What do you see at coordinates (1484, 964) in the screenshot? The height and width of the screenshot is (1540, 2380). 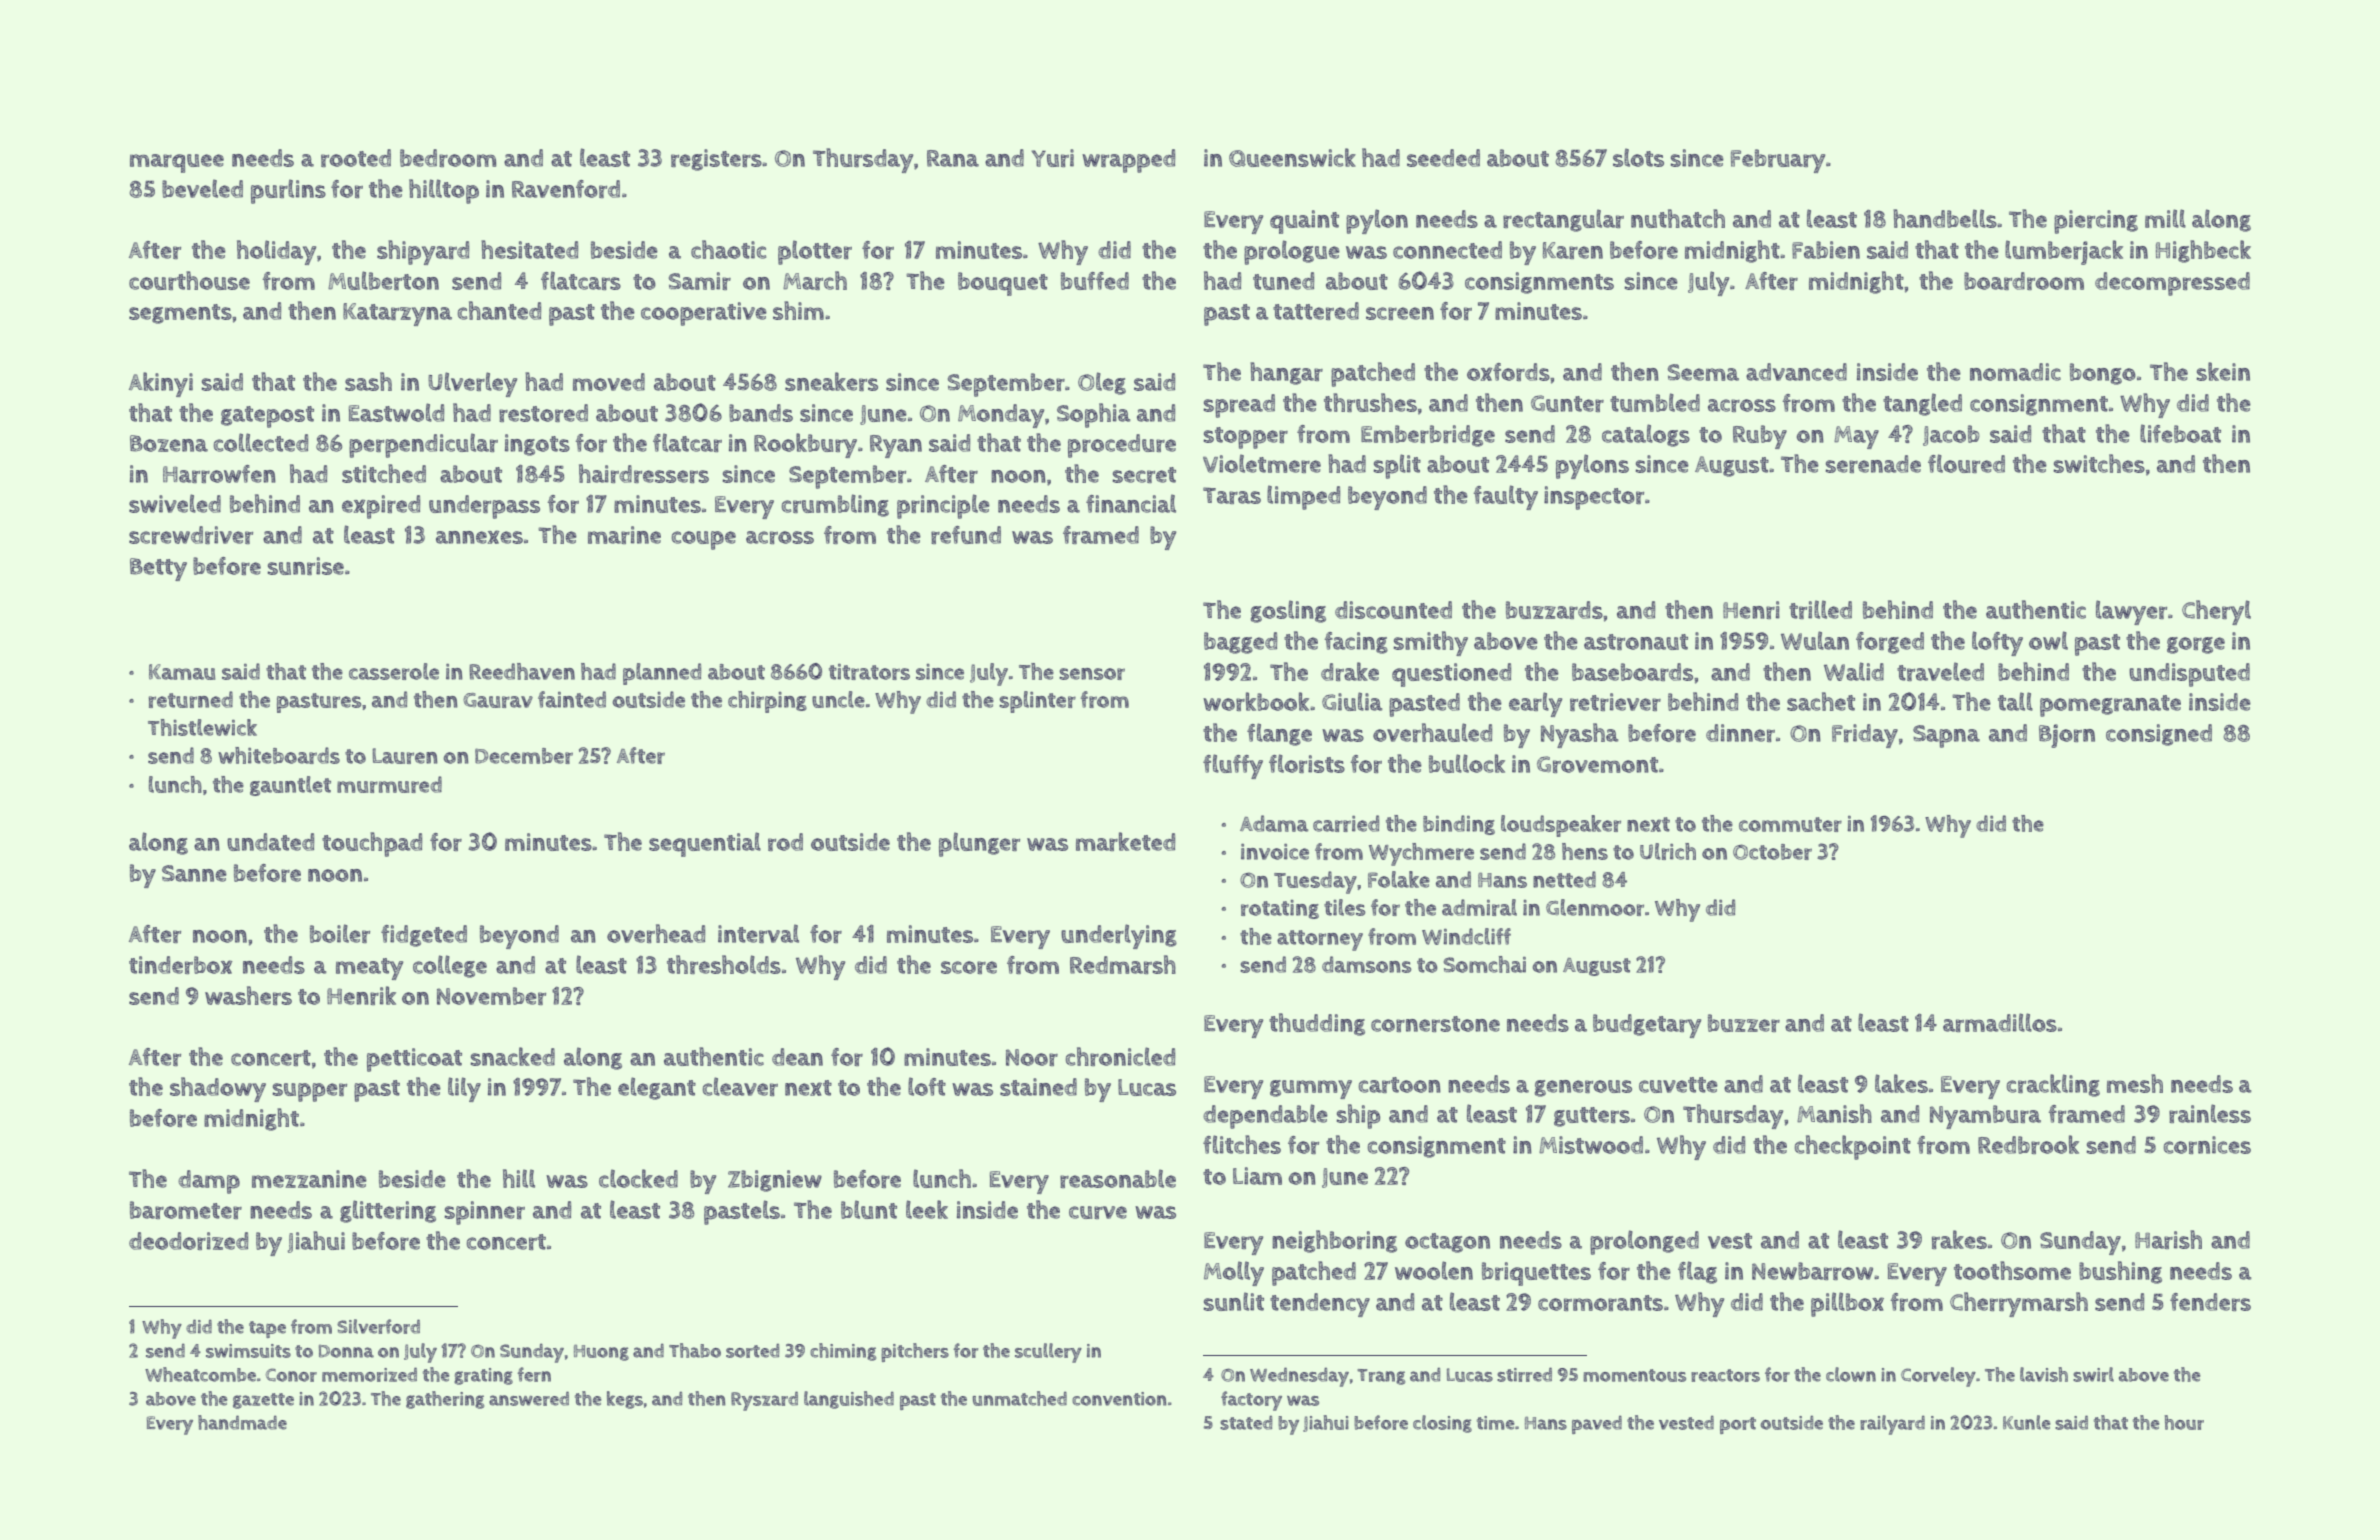 I see `Somchai` at bounding box center [1484, 964].
